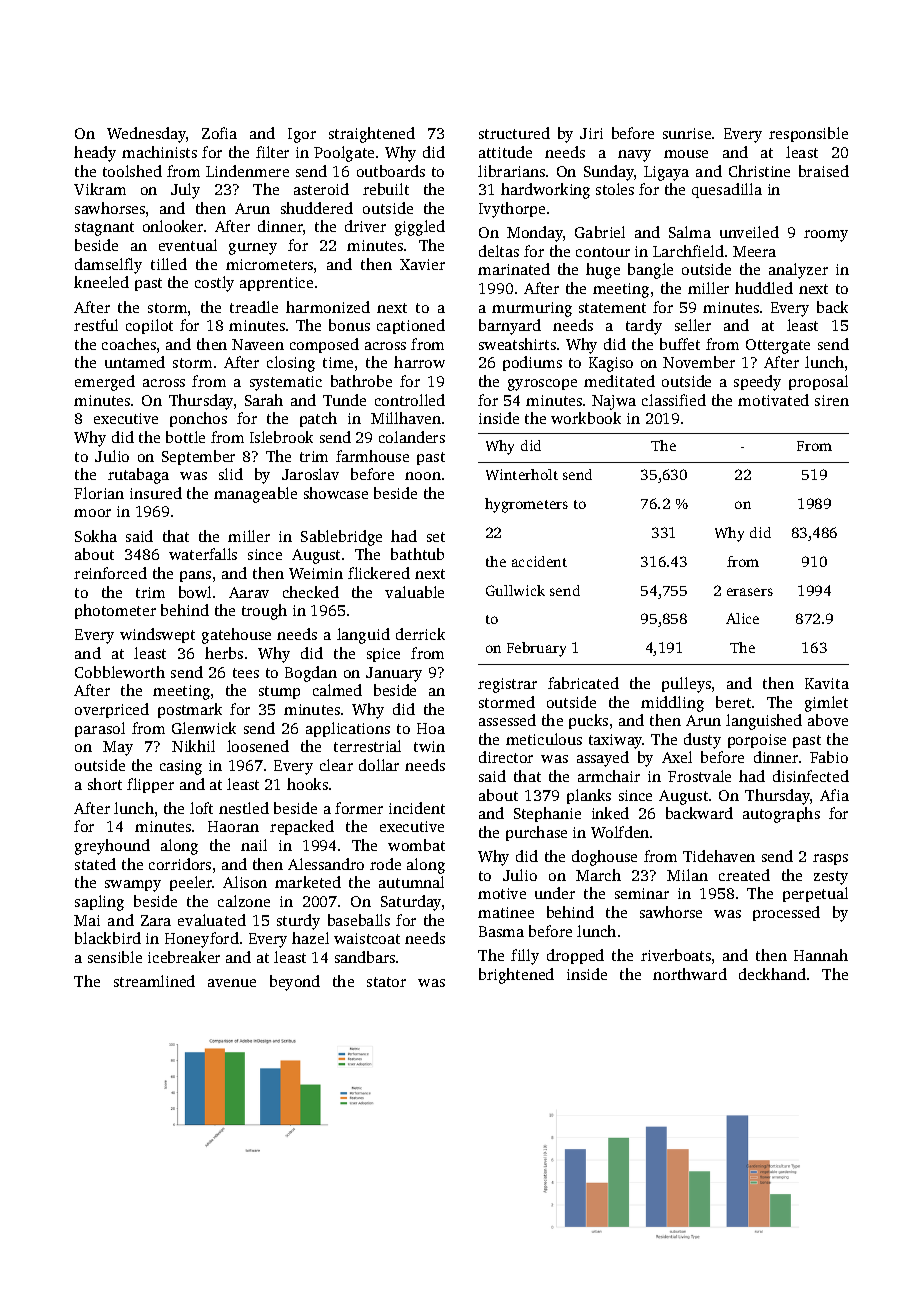 The image size is (924, 1308). Describe the element at coordinates (258, 344) in the page. I see `Naveen` at that location.
